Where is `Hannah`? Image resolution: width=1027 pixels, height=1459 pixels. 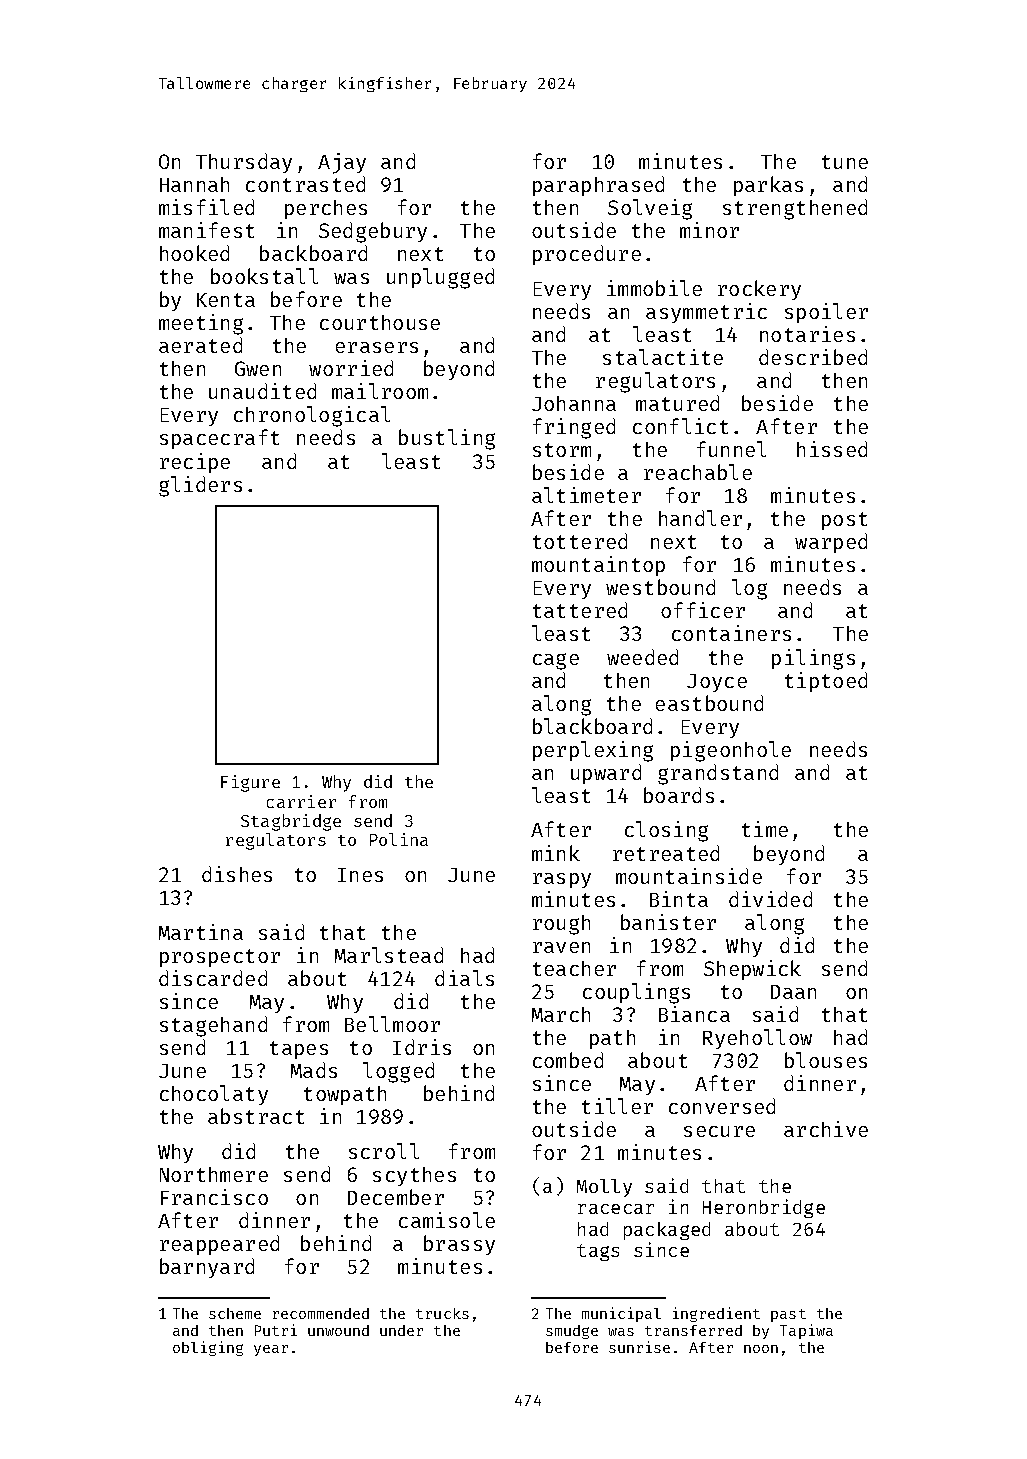 Hannah is located at coordinates (194, 184).
